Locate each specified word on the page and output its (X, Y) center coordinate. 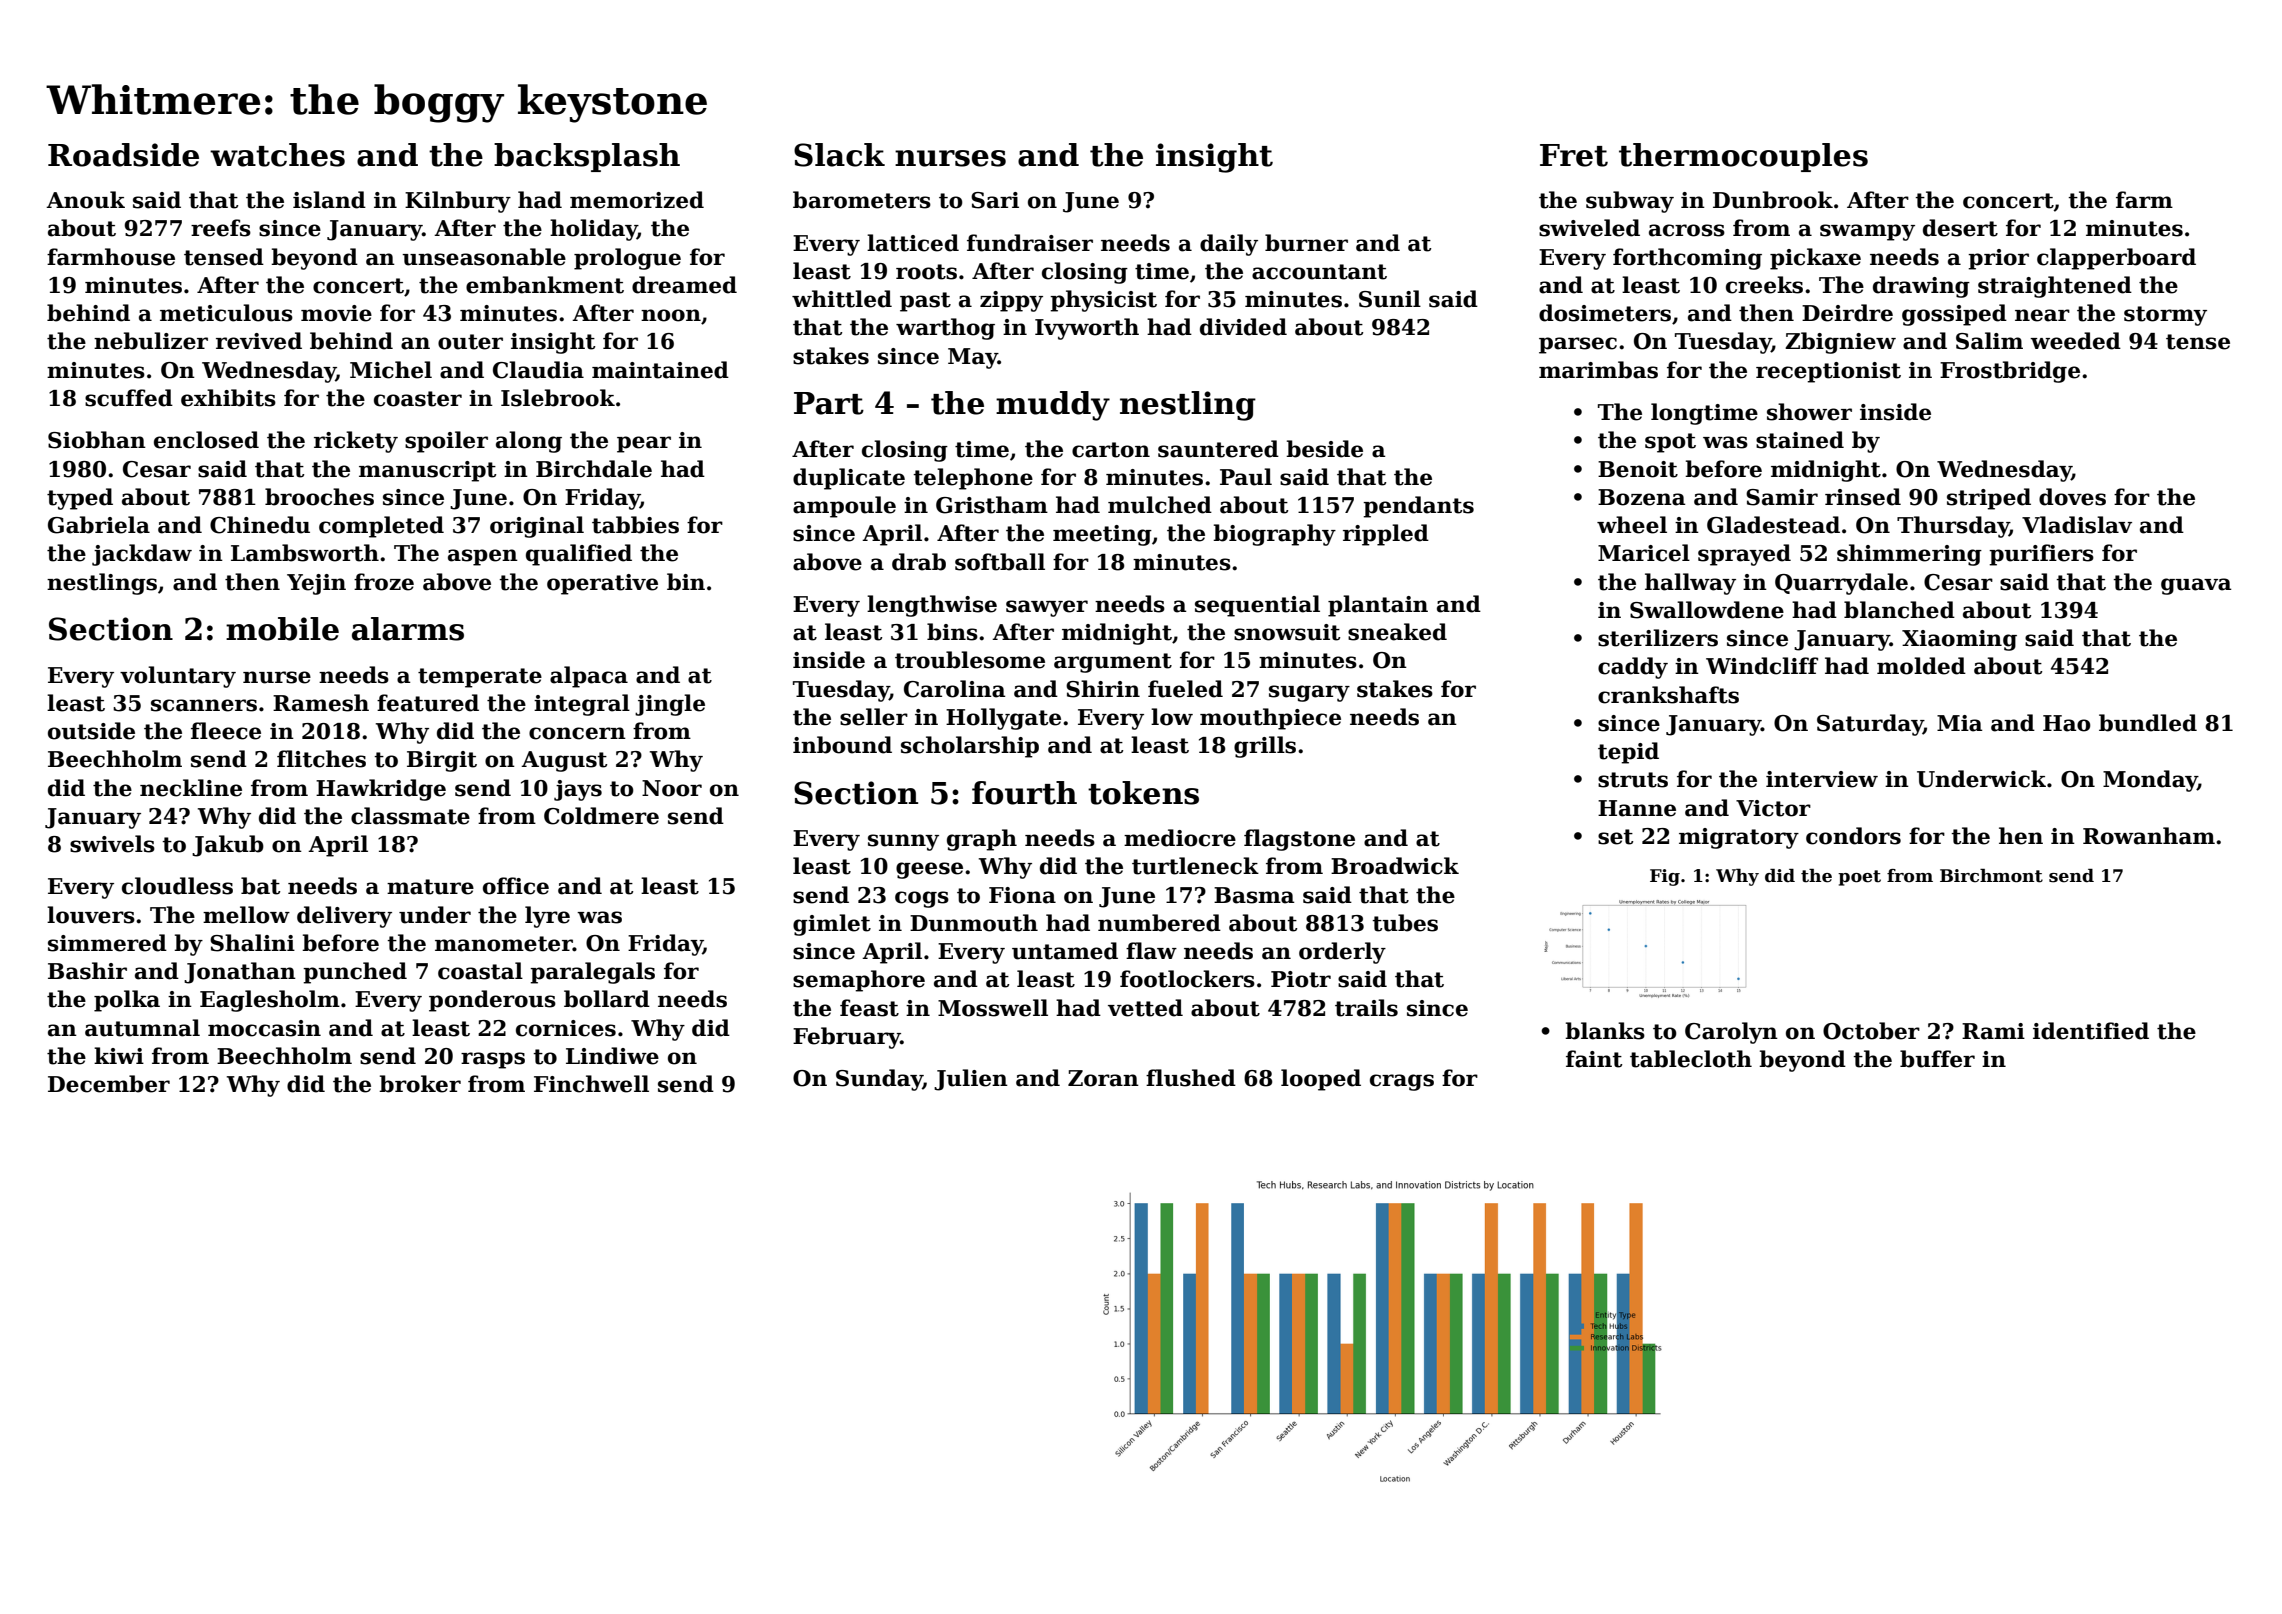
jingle (670, 705)
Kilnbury (458, 202)
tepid (1628, 753)
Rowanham (2149, 836)
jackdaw (142, 555)
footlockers (1187, 979)
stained (1800, 440)
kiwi (119, 1055)
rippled (1386, 535)
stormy (2165, 316)
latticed (913, 243)
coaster (418, 399)
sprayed (1744, 555)
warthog (945, 329)
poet (1859, 878)
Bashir (87, 971)
